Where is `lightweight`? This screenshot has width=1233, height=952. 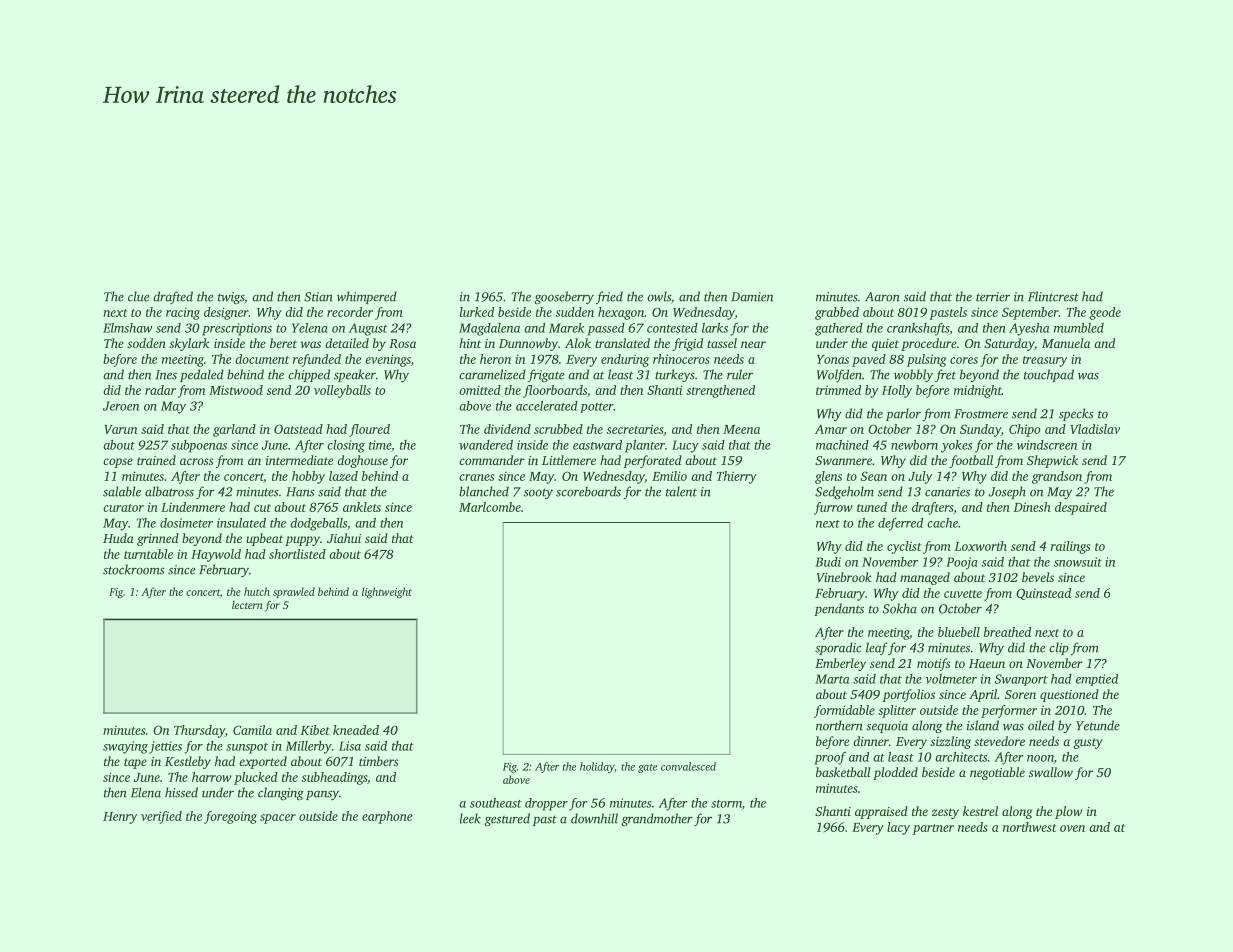
lightweight is located at coordinates (387, 593).
